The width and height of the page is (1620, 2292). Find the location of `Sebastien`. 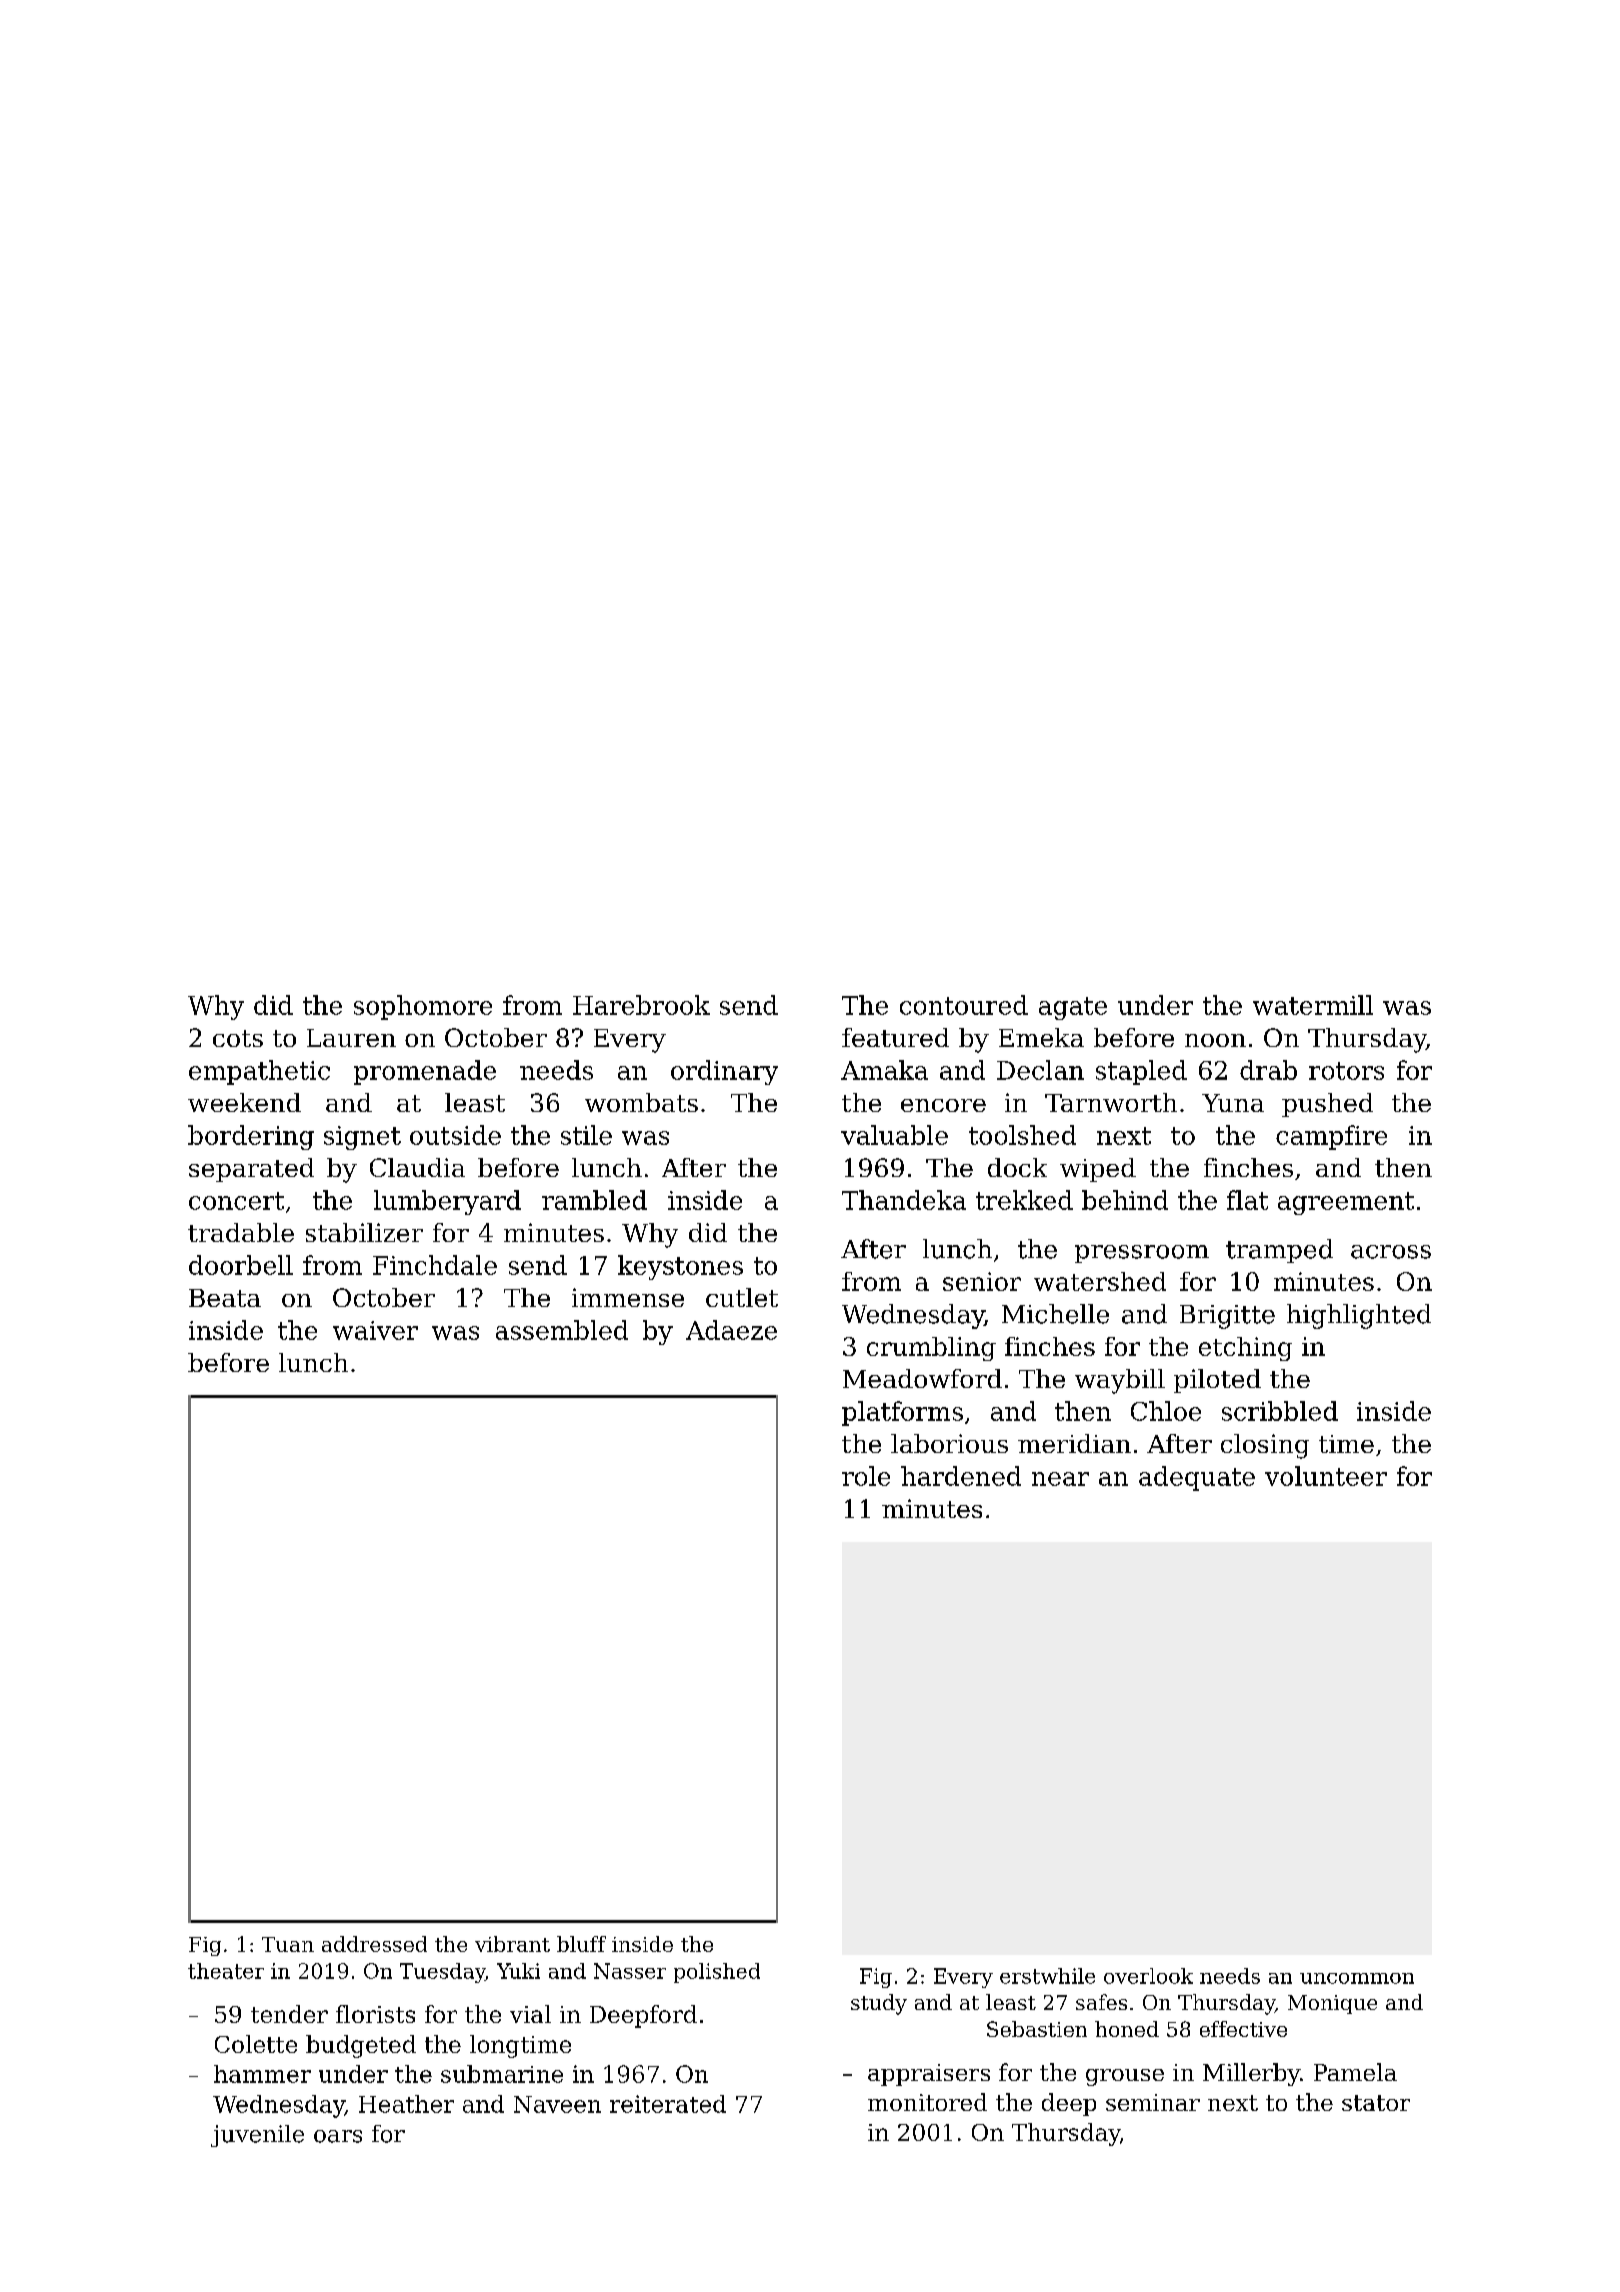

Sebastien is located at coordinates (1037, 2029).
